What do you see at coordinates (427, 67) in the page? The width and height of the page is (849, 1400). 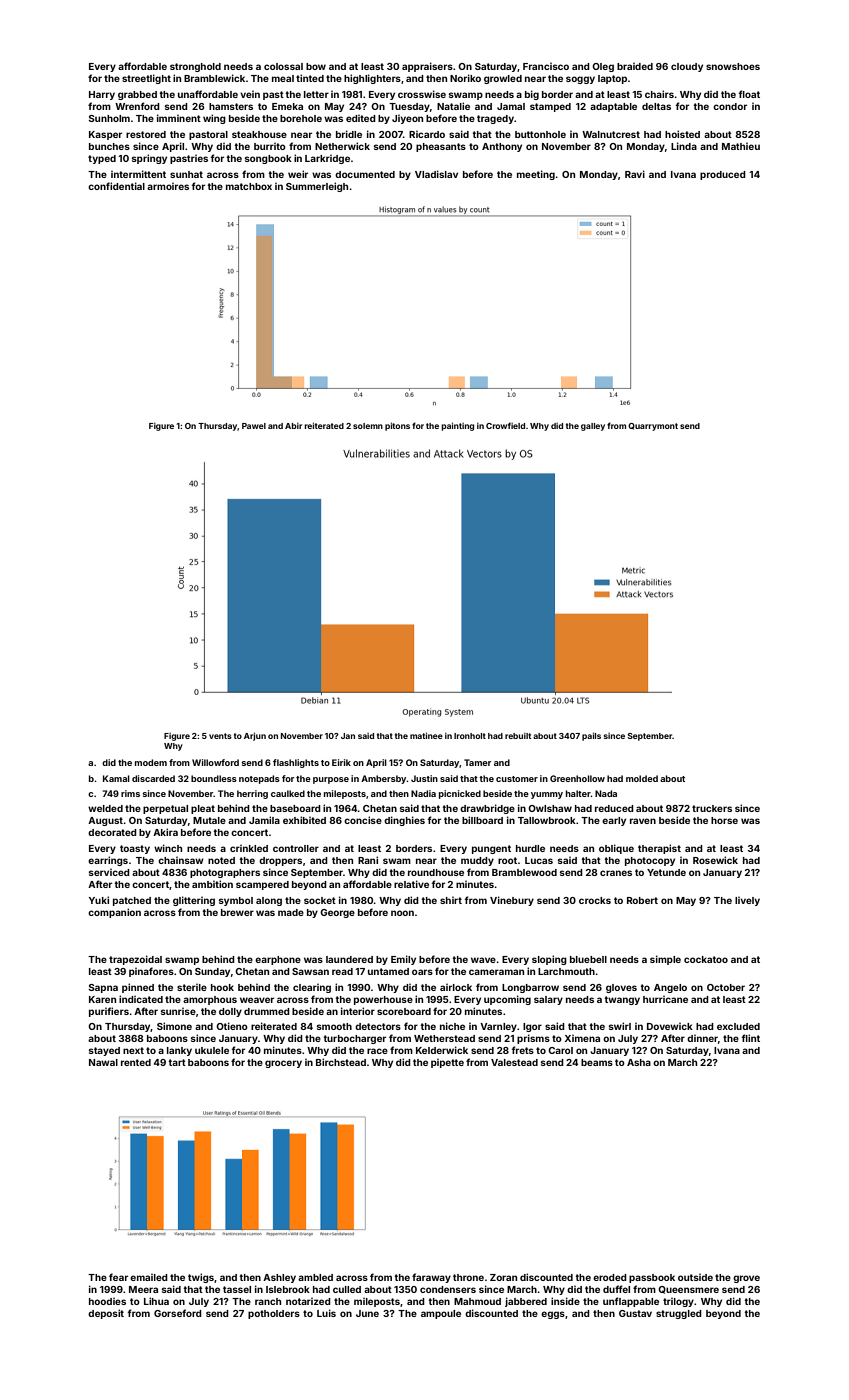 I see `appraisers` at bounding box center [427, 67].
